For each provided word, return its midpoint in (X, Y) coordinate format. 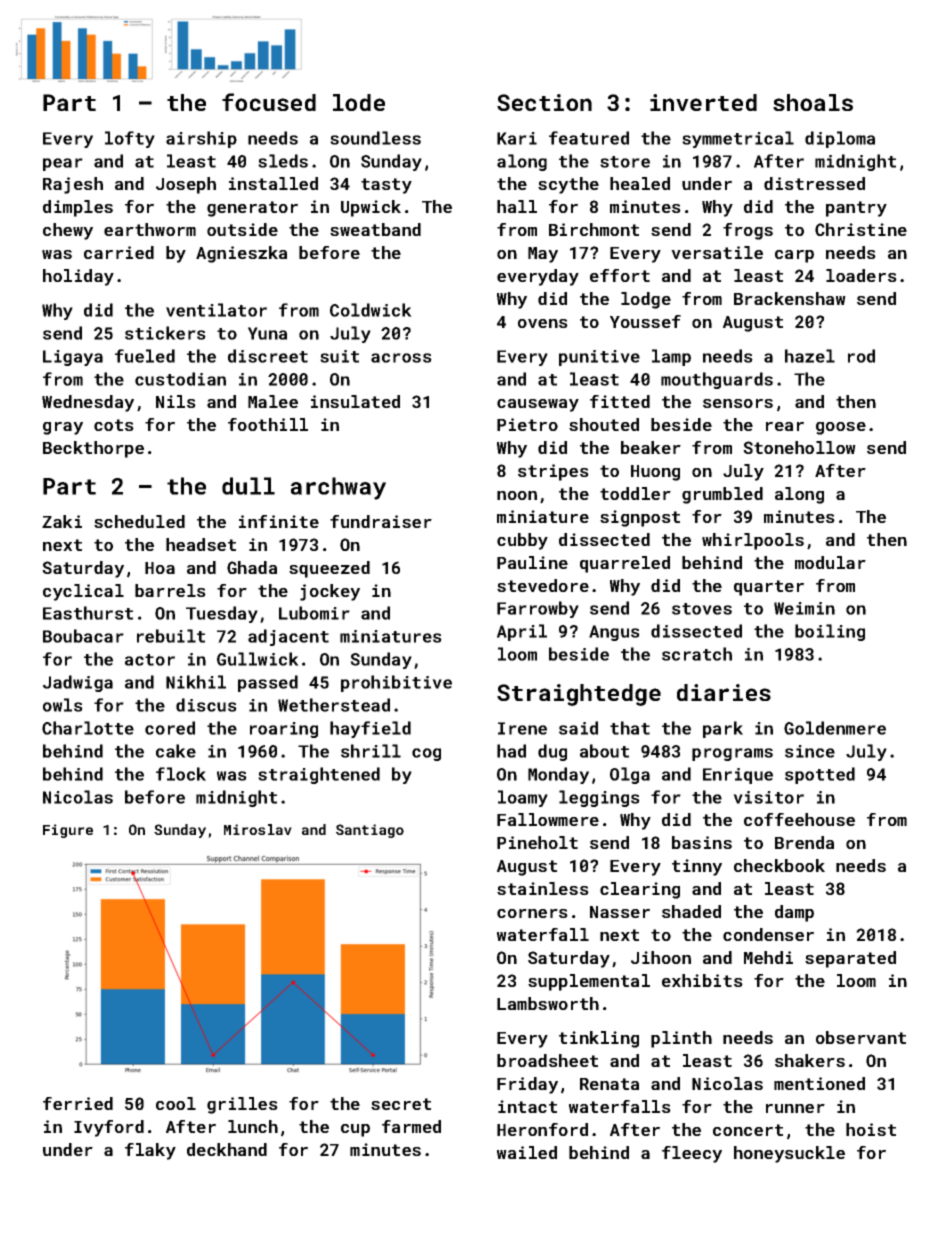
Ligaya (73, 358)
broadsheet (547, 1060)
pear (63, 164)
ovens (543, 323)
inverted (703, 102)
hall (517, 206)
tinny (697, 867)
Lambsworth (548, 1003)
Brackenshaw (790, 298)
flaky (150, 1151)
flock (181, 774)
